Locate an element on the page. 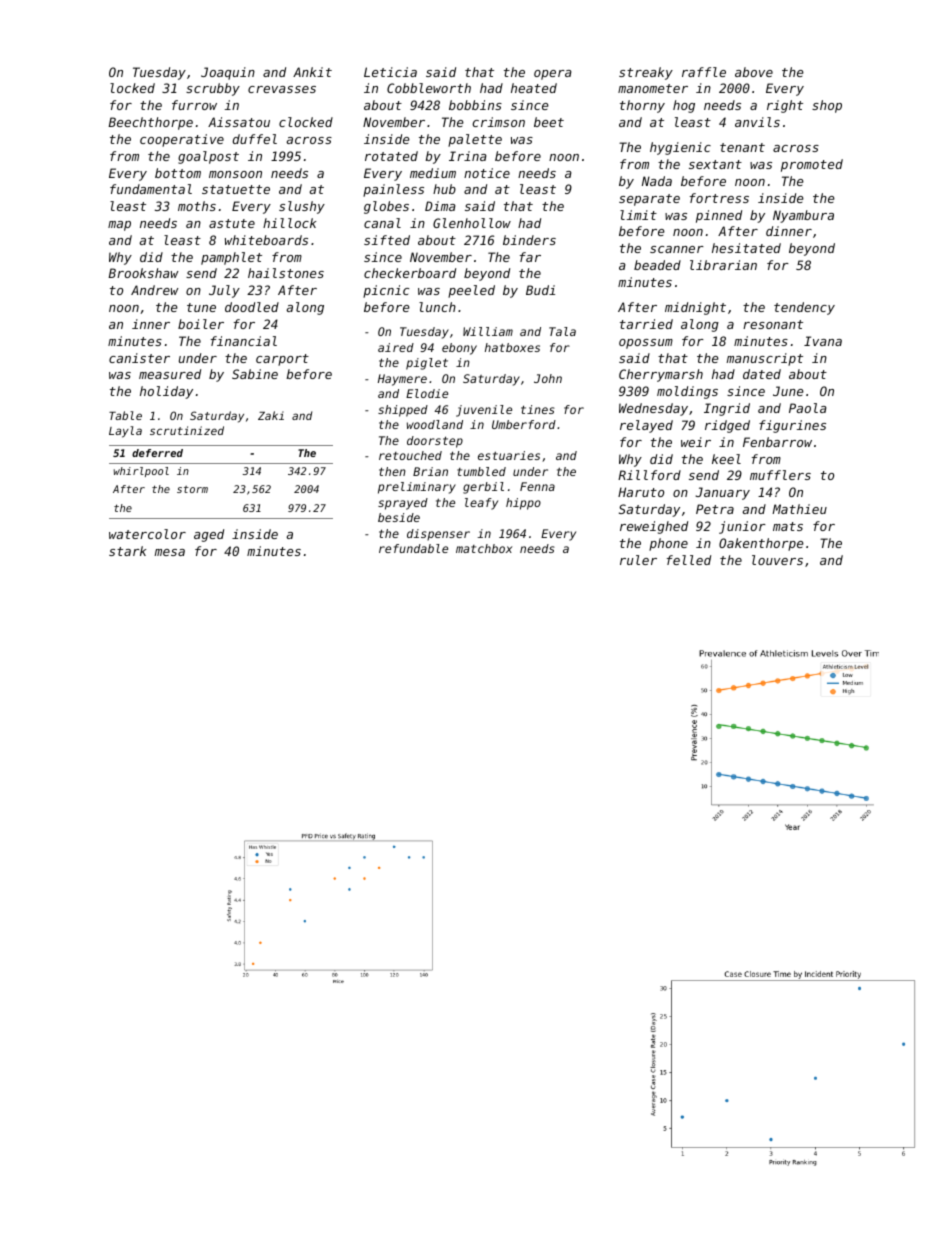 The height and width of the document is (1233, 952). rotated is located at coordinates (391, 156).
